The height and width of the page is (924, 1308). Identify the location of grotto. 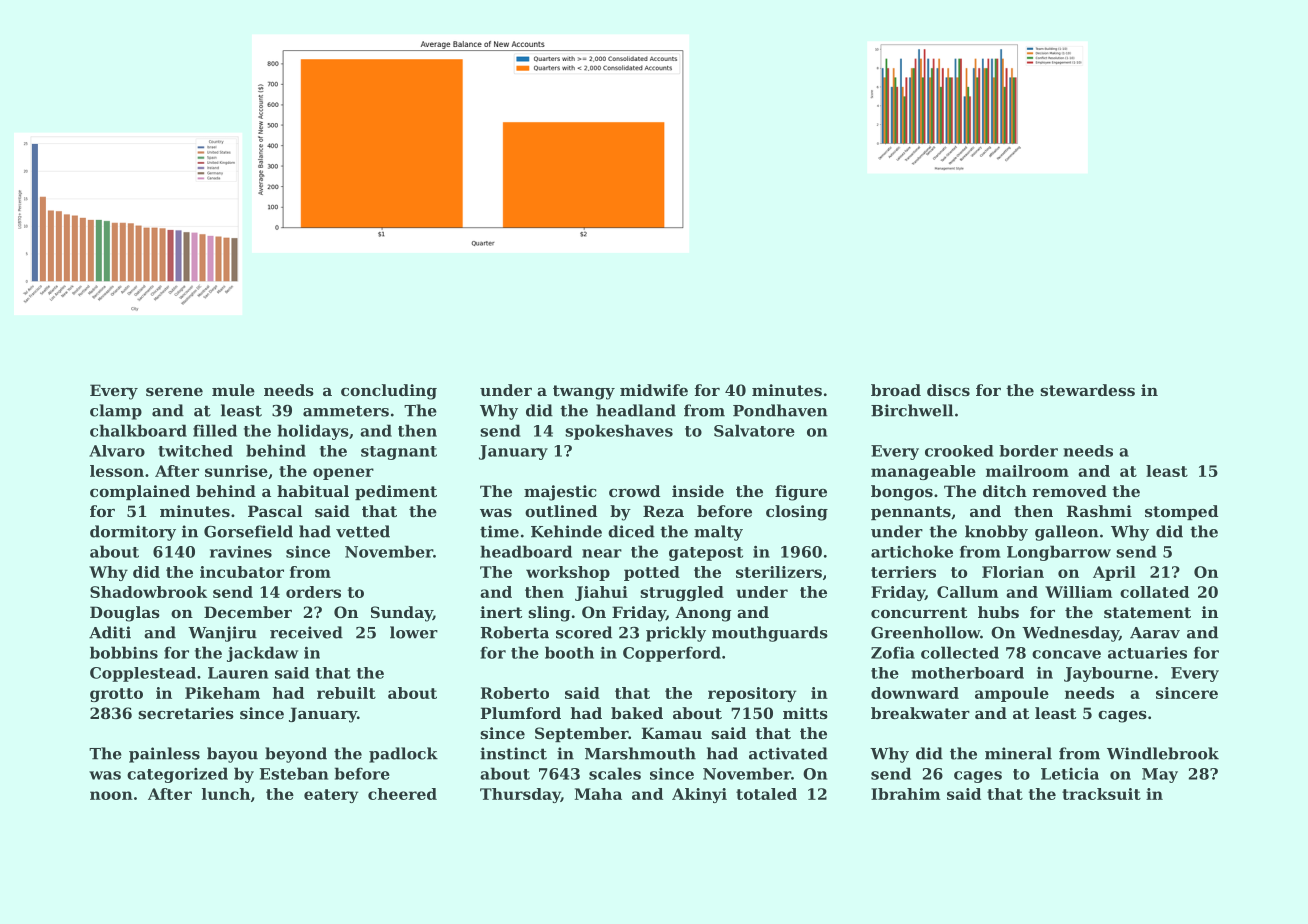
(116, 695).
